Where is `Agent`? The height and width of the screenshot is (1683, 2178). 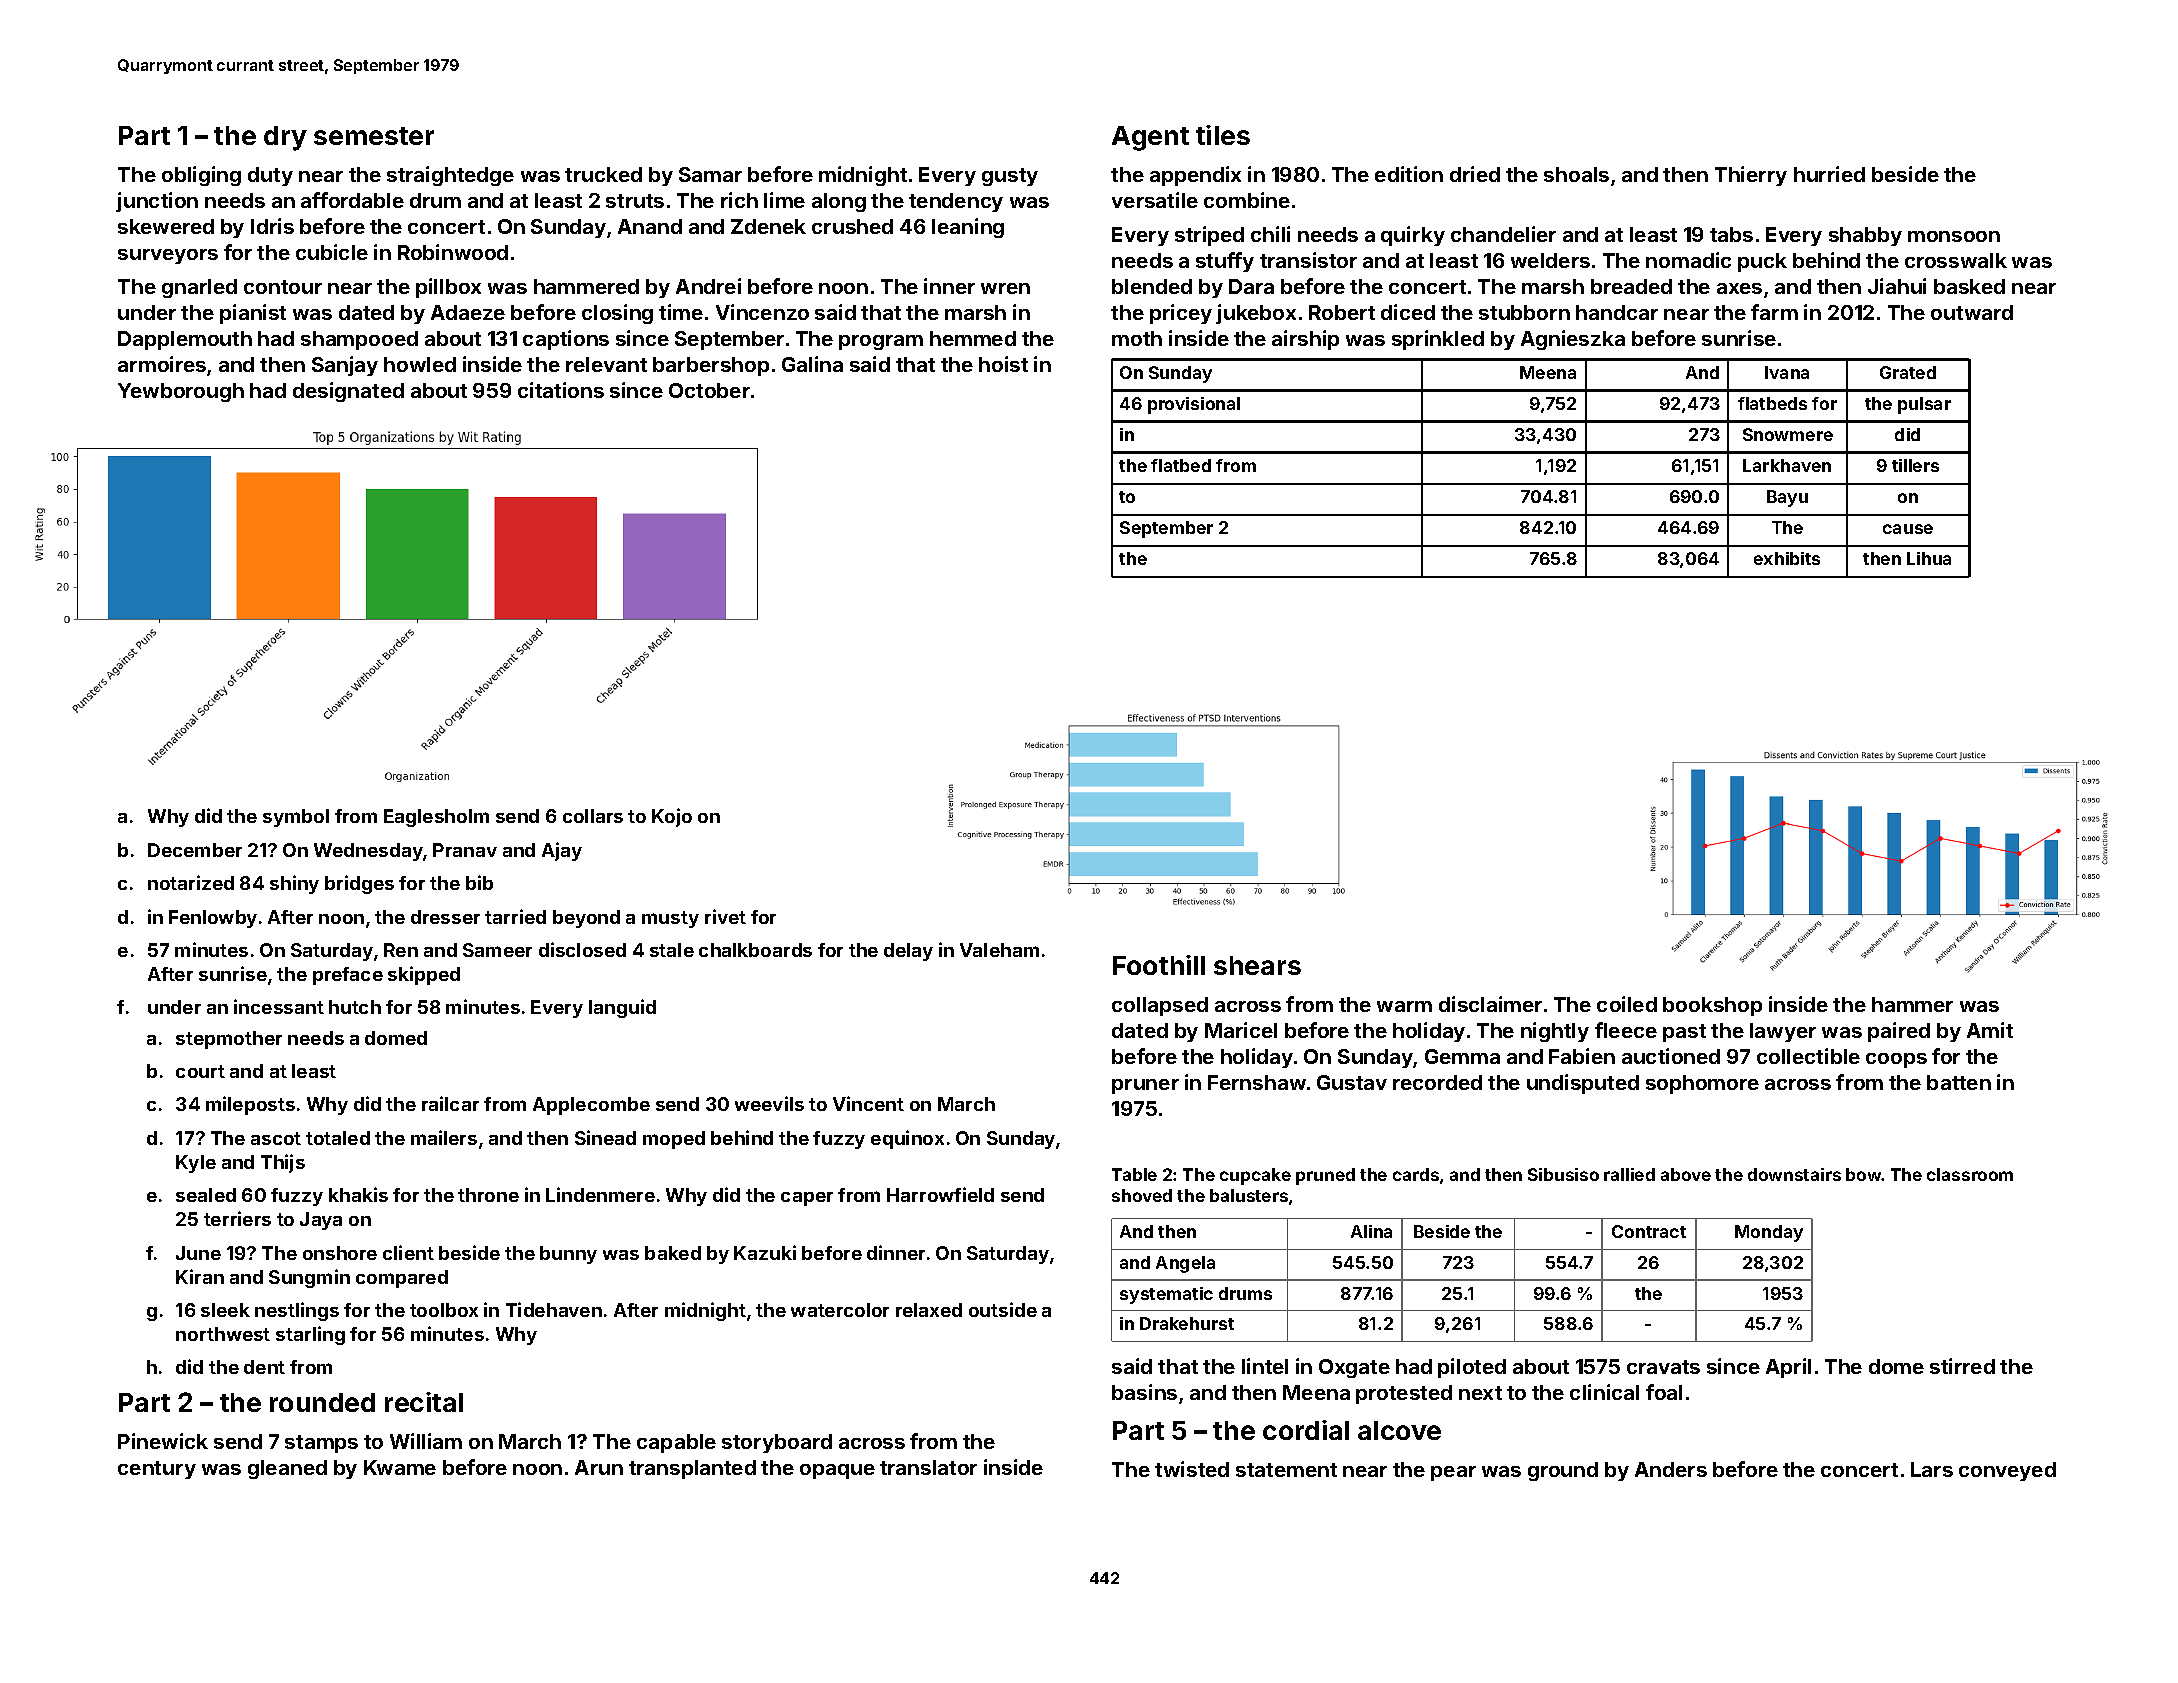 Agent is located at coordinates (1150, 138).
